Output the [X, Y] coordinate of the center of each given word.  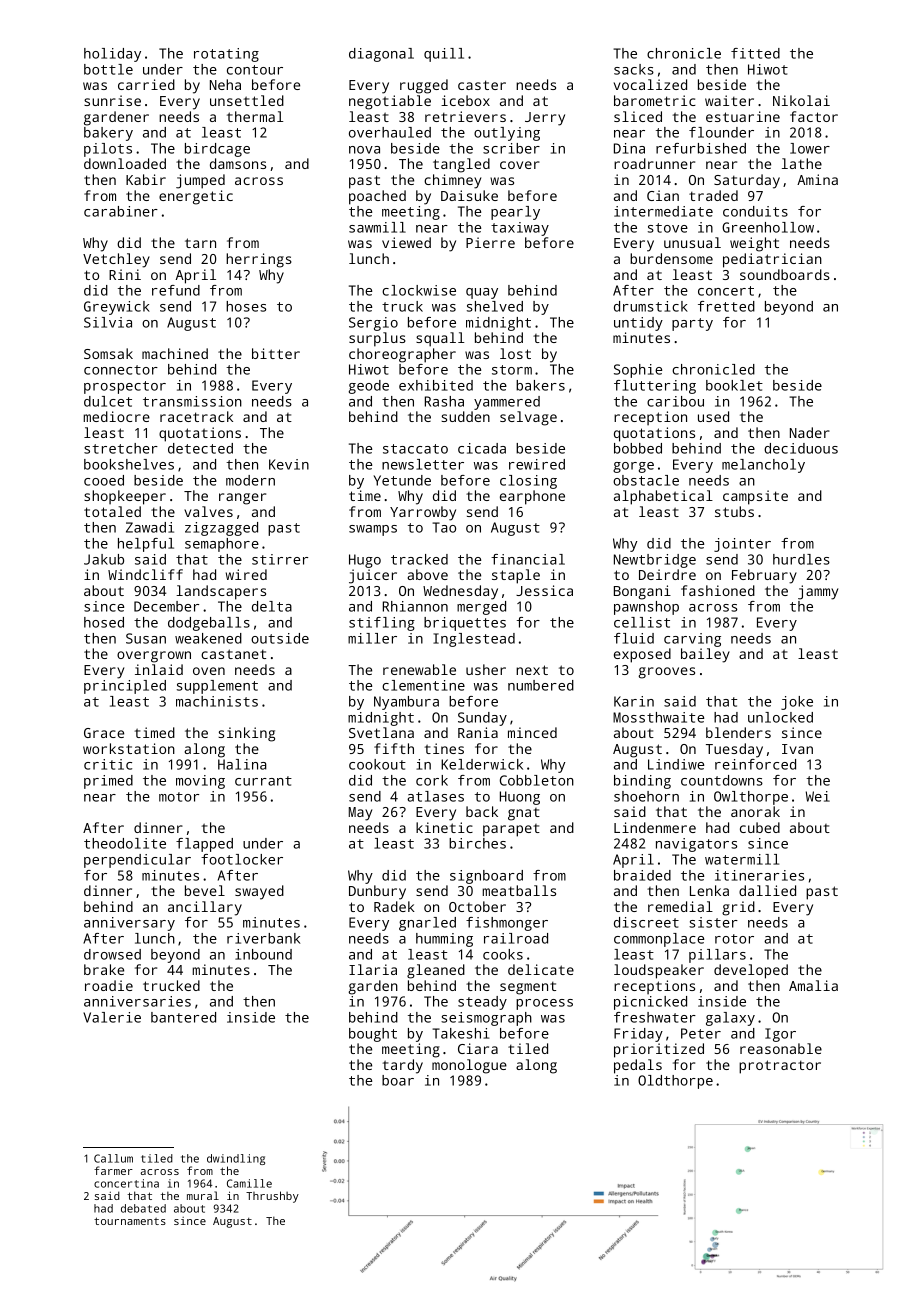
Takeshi [460, 1033]
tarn [200, 243]
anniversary [129, 924]
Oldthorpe [675, 1082]
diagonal [381, 55]
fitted [755, 53]
